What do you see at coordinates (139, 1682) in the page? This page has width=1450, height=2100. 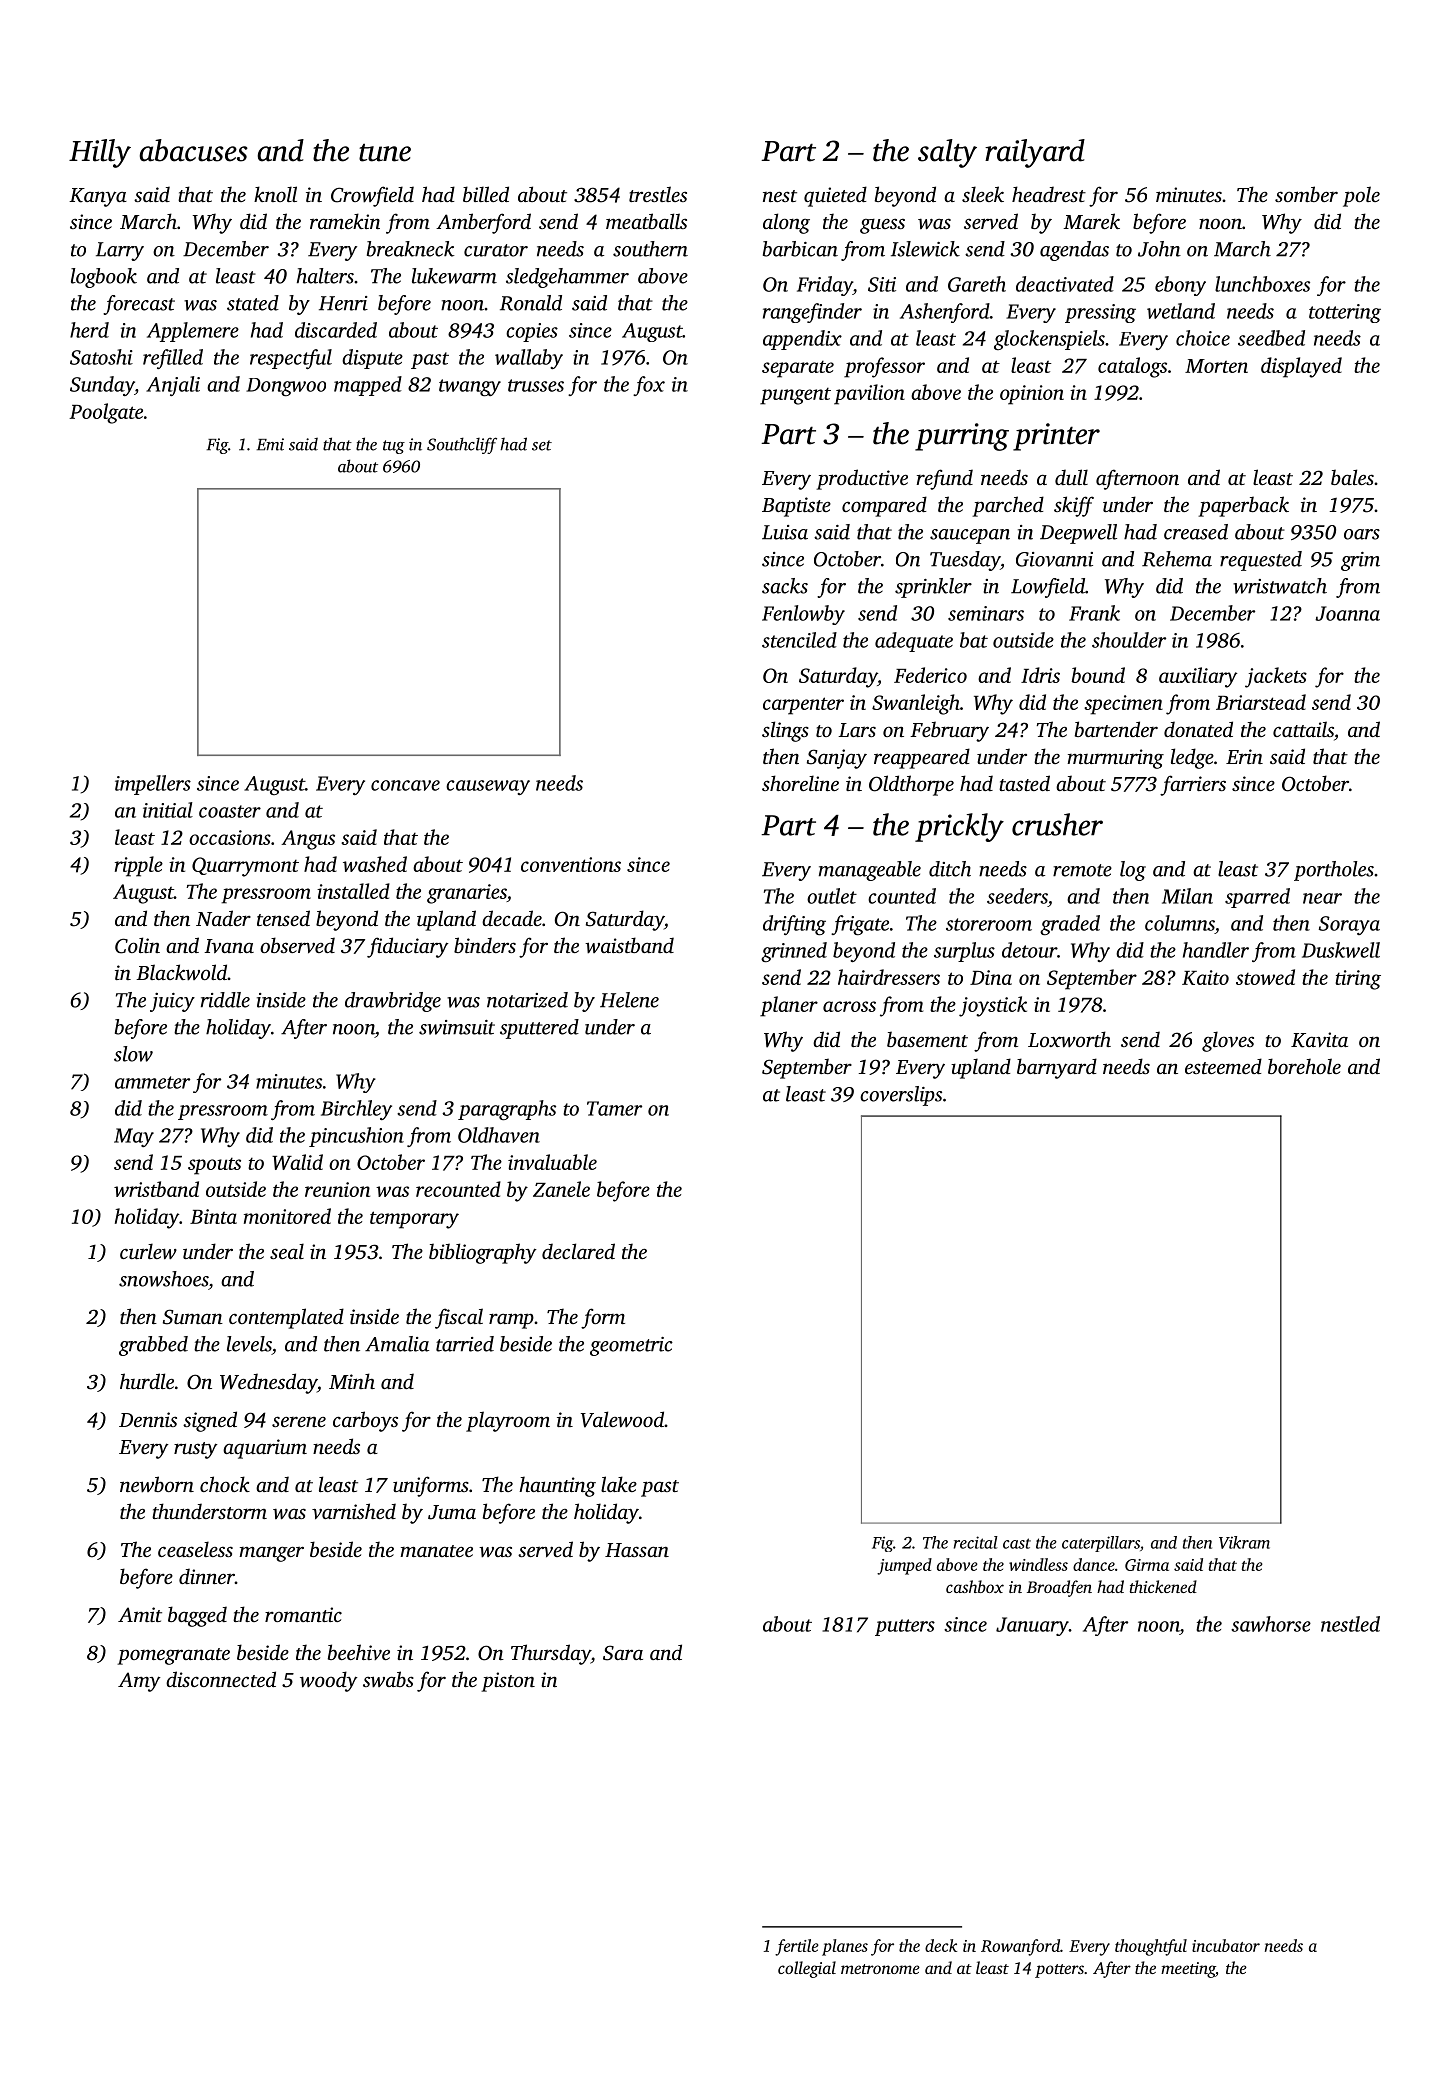 I see `Amy` at bounding box center [139, 1682].
